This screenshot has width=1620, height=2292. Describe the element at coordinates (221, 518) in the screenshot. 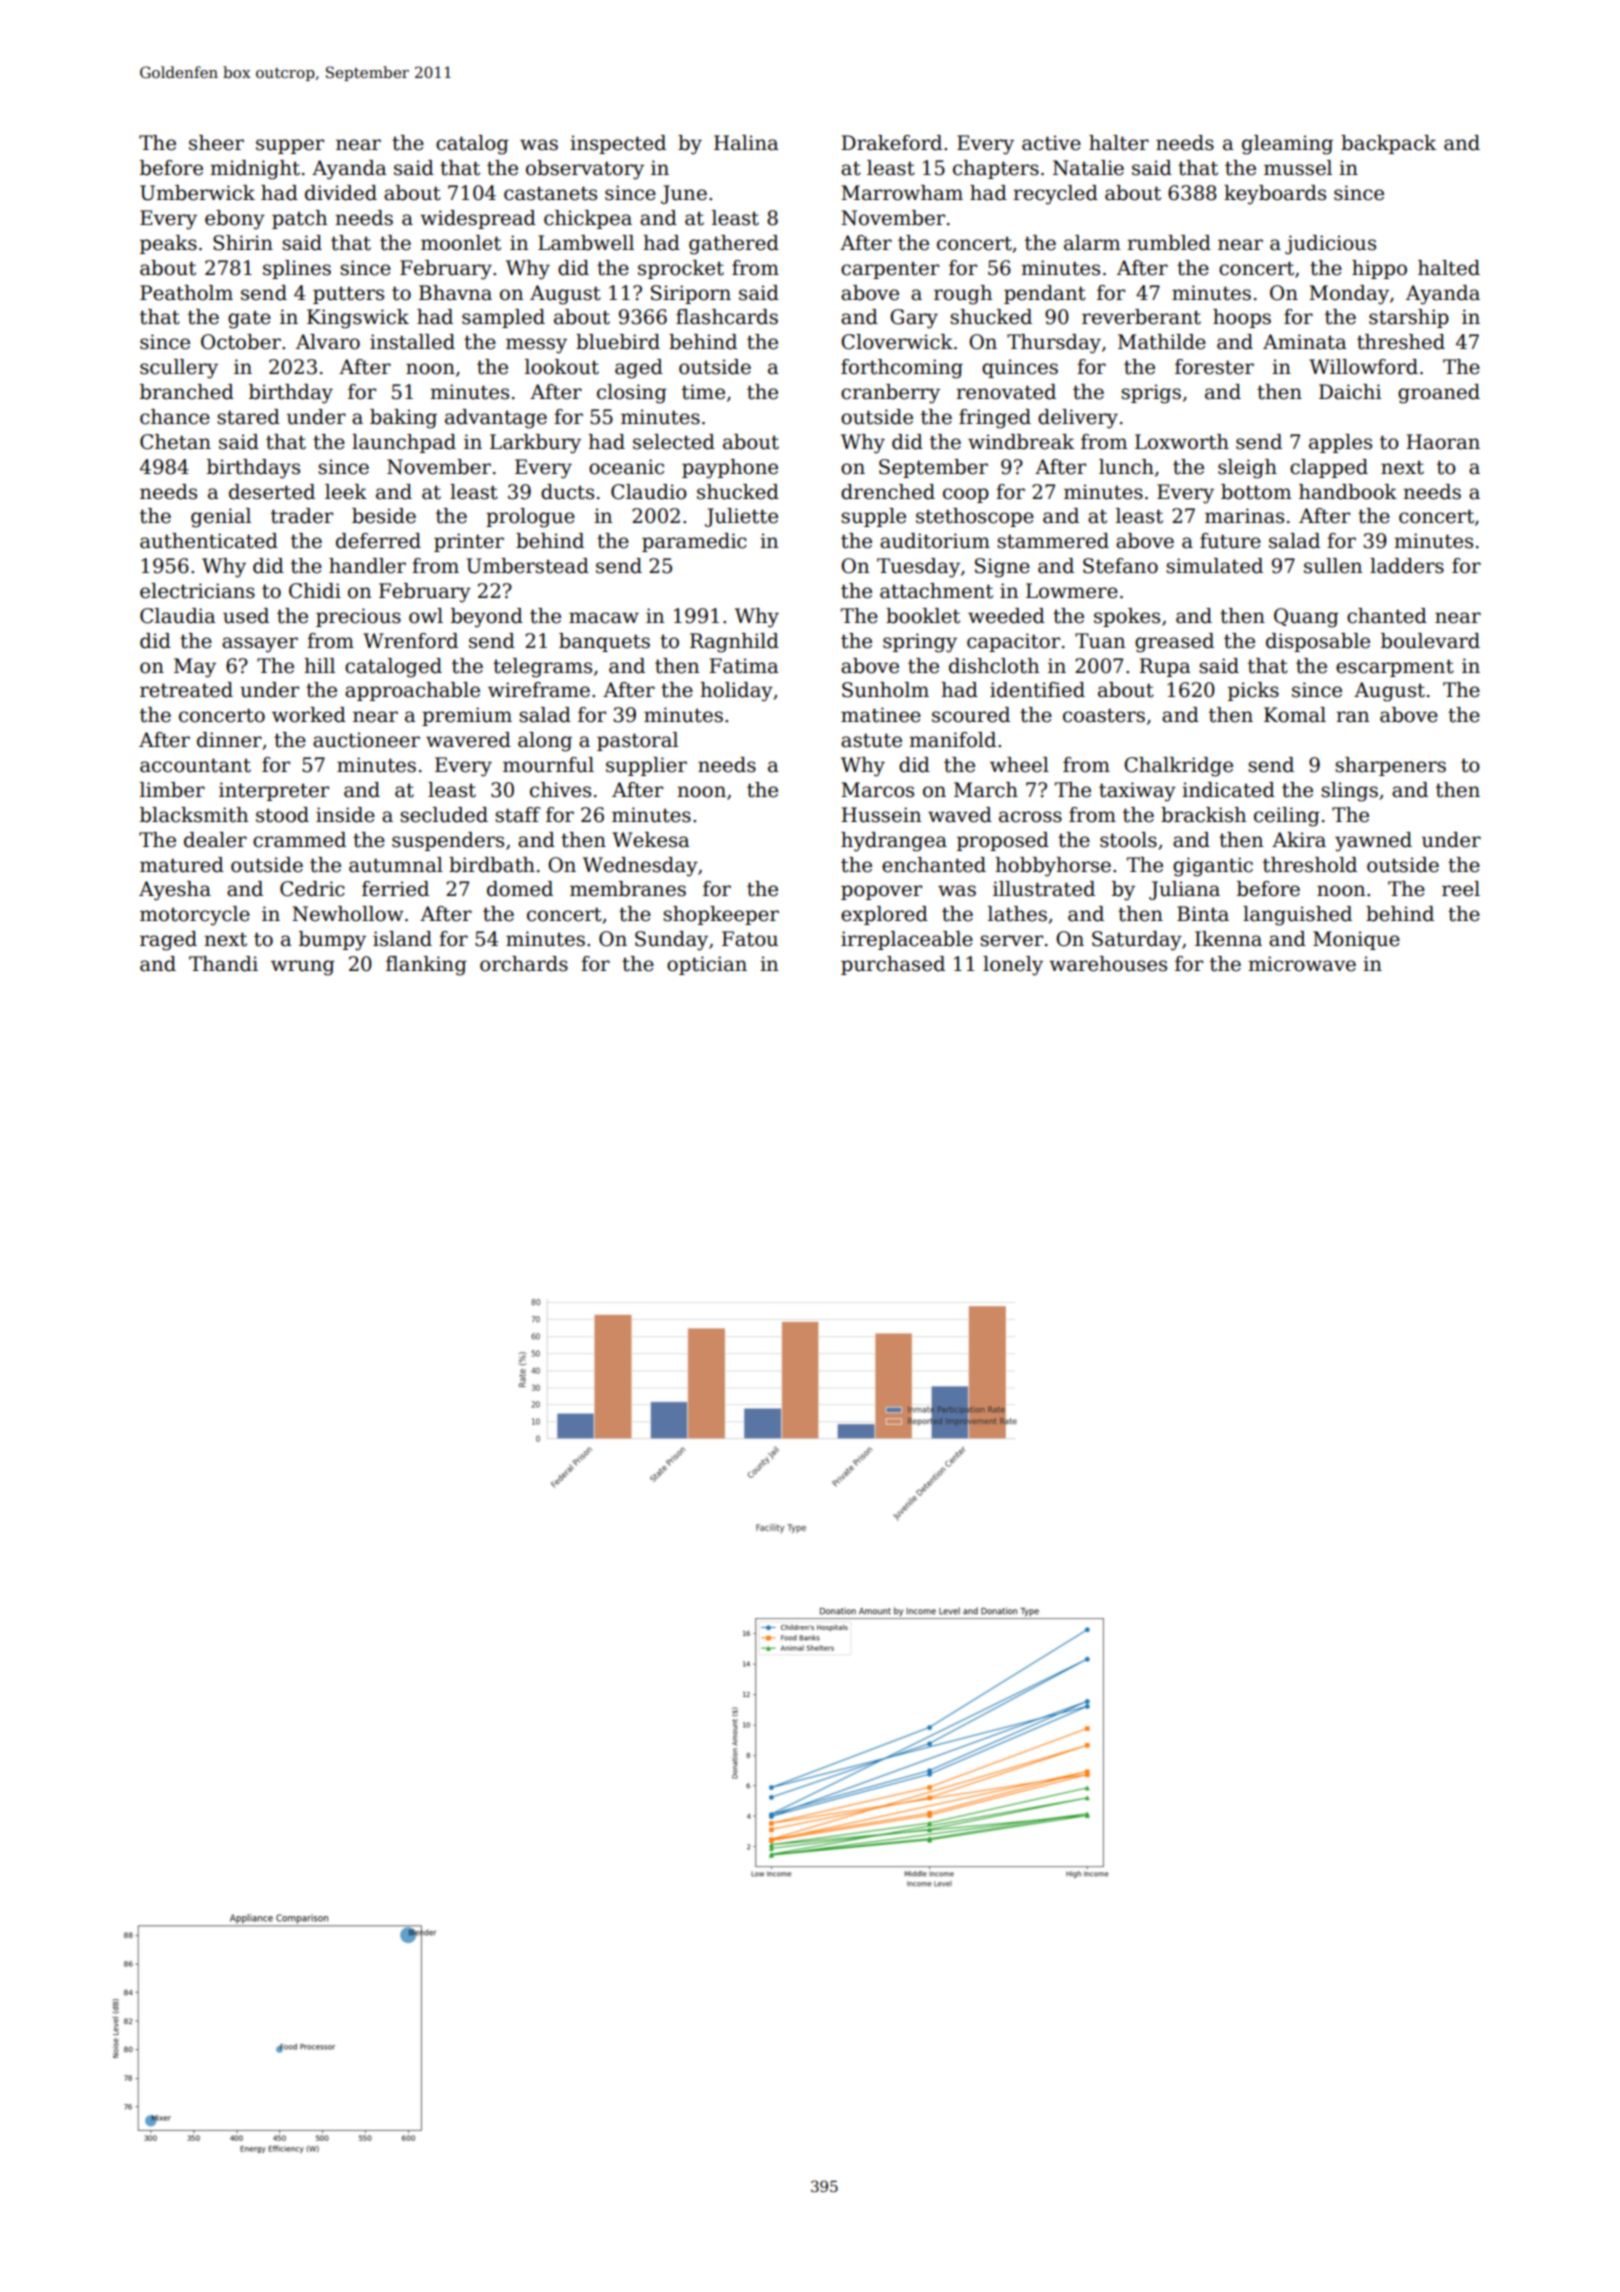

I see `genial` at that location.
